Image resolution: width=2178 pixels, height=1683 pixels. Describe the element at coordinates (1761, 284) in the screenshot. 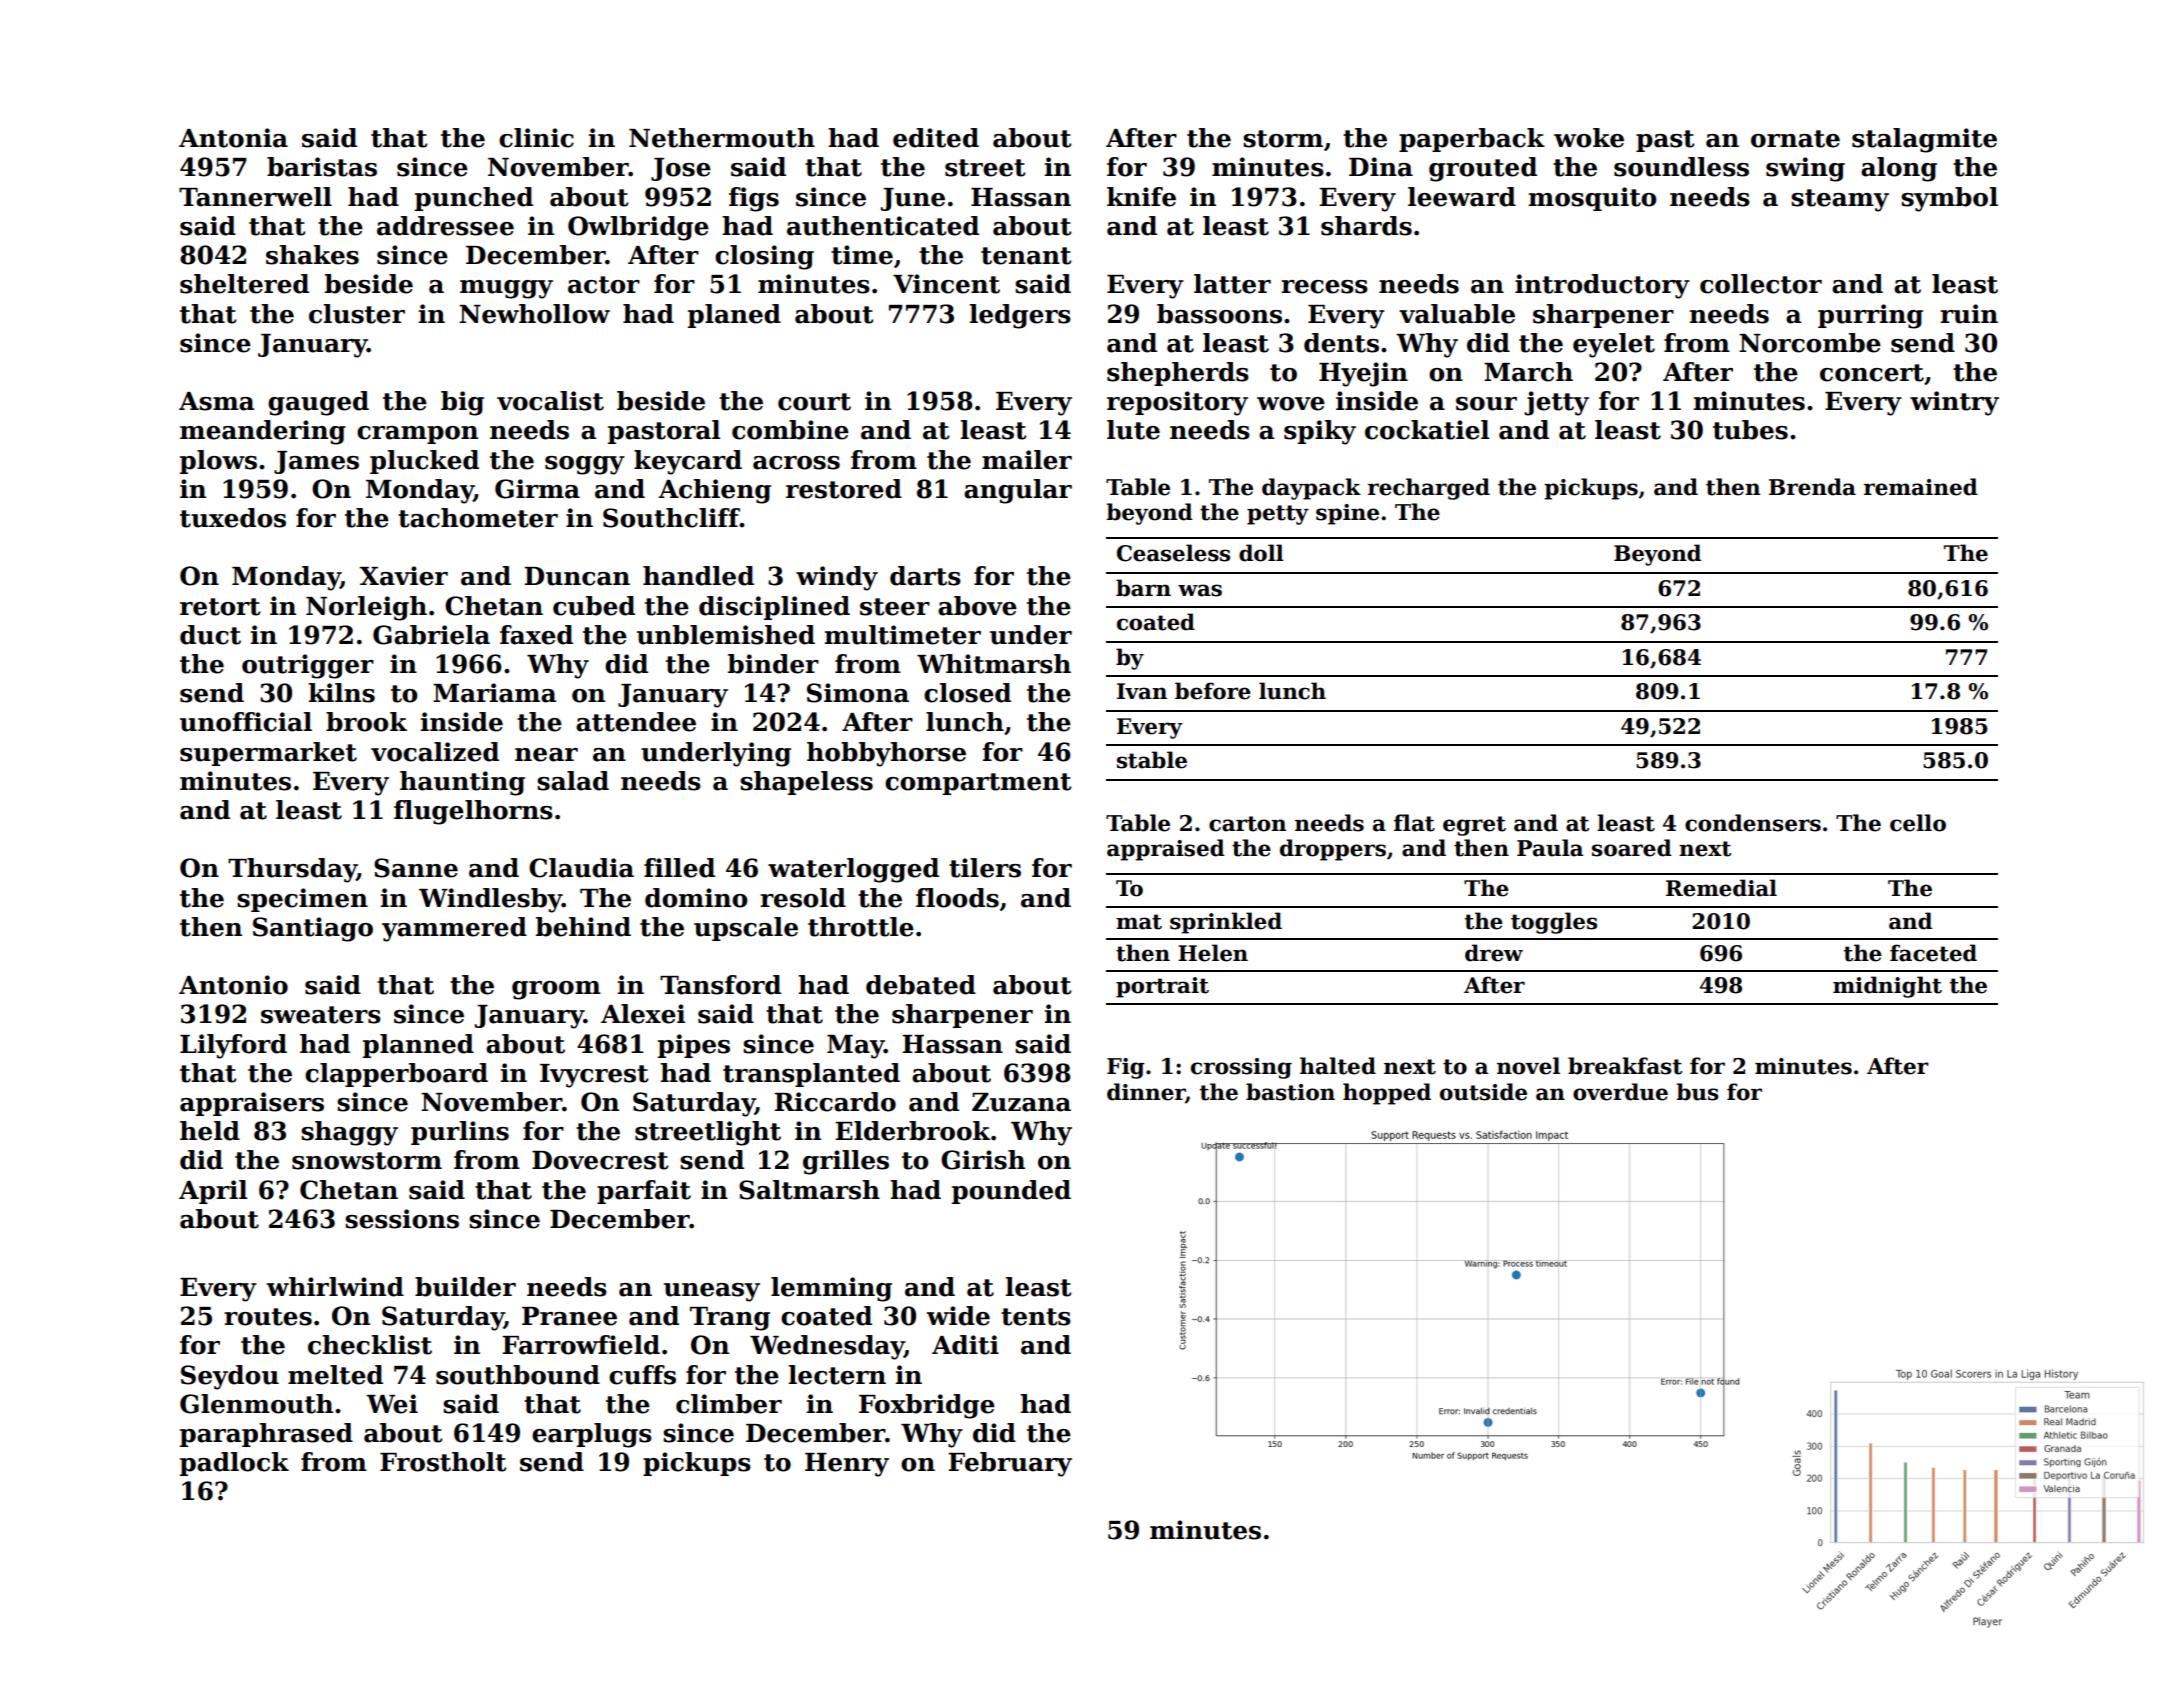

I see `collector` at that location.
